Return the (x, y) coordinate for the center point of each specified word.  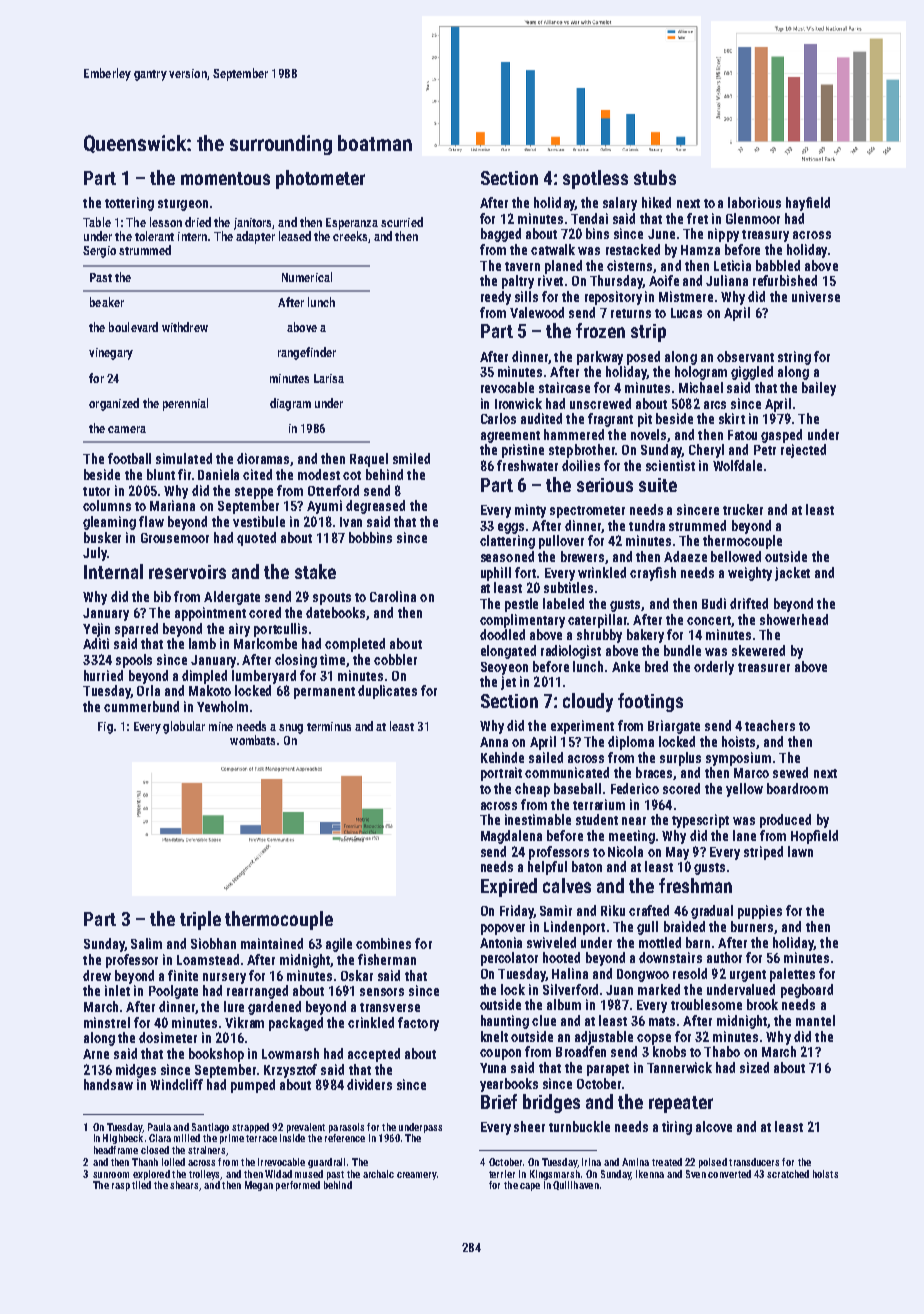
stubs (655, 177)
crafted (649, 910)
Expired (509, 887)
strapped (250, 1128)
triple (200, 920)
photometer (320, 179)
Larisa (329, 378)
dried (198, 222)
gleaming (109, 523)
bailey (819, 389)
